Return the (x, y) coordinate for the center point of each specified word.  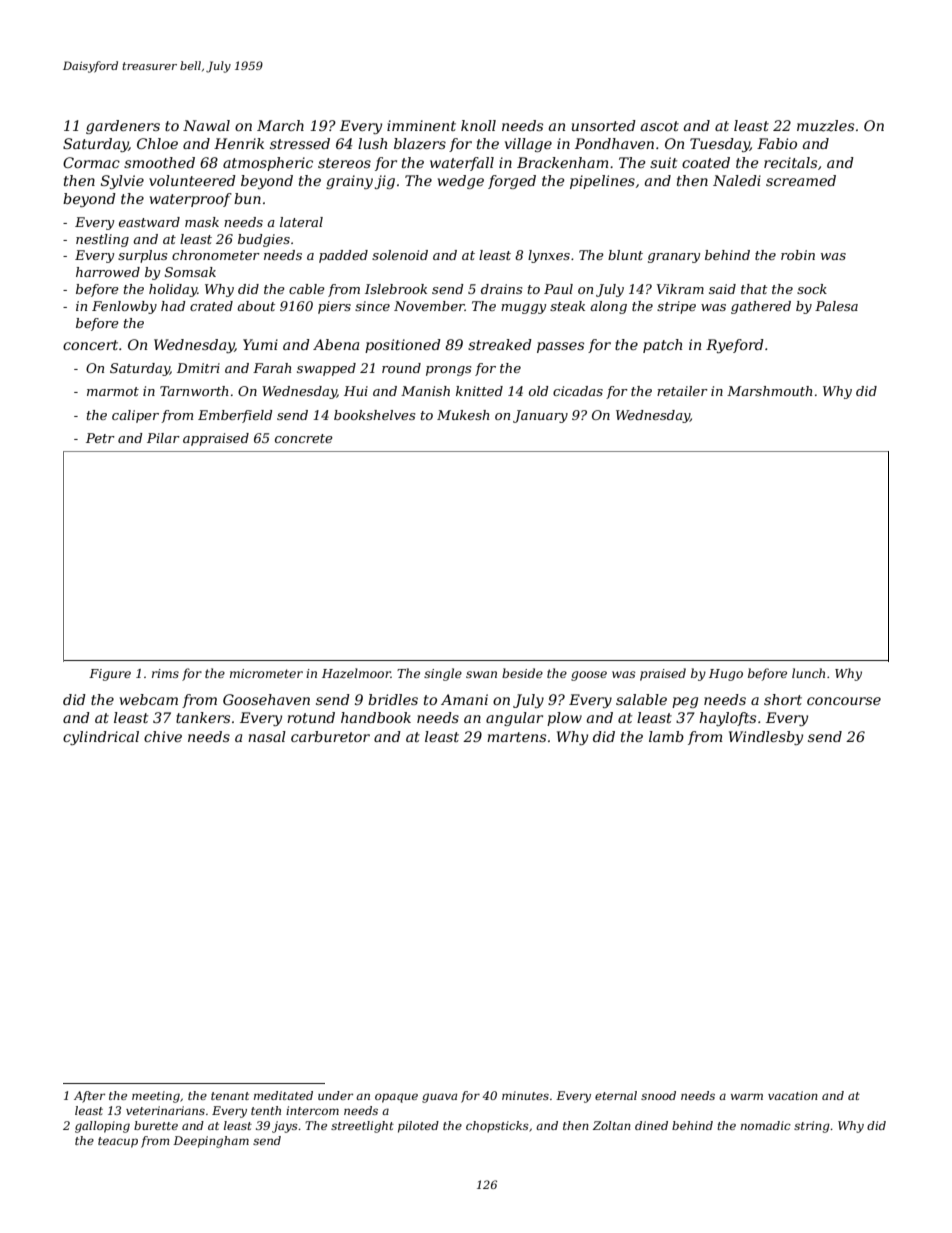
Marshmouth (769, 391)
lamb (666, 736)
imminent (421, 125)
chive (163, 736)
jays (285, 1127)
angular (514, 719)
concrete (304, 438)
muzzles (825, 126)
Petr (100, 438)
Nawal (206, 125)
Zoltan (612, 1125)
